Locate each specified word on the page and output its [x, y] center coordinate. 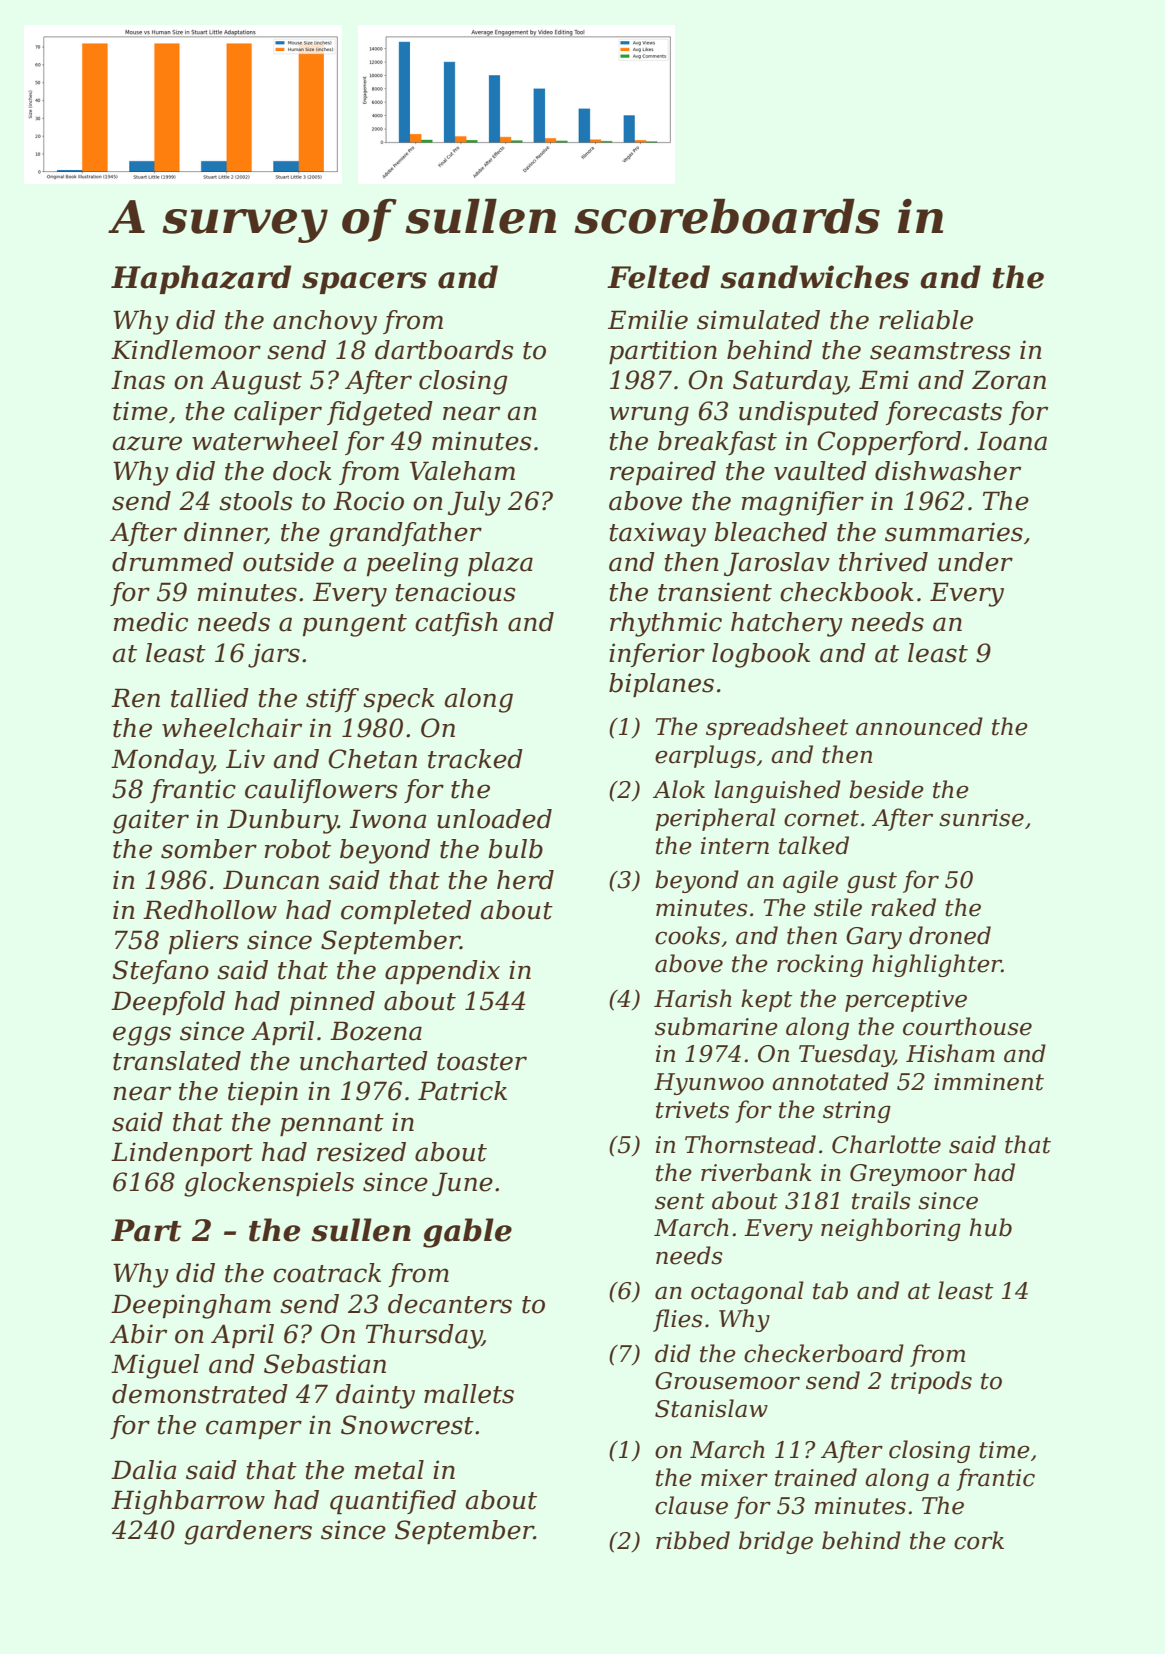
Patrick [462, 1091]
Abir [138, 1334]
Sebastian [325, 1364]
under [975, 562]
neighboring [891, 1229]
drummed [173, 562]
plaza [500, 564]
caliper [278, 413]
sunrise [981, 818]
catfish [456, 624]
